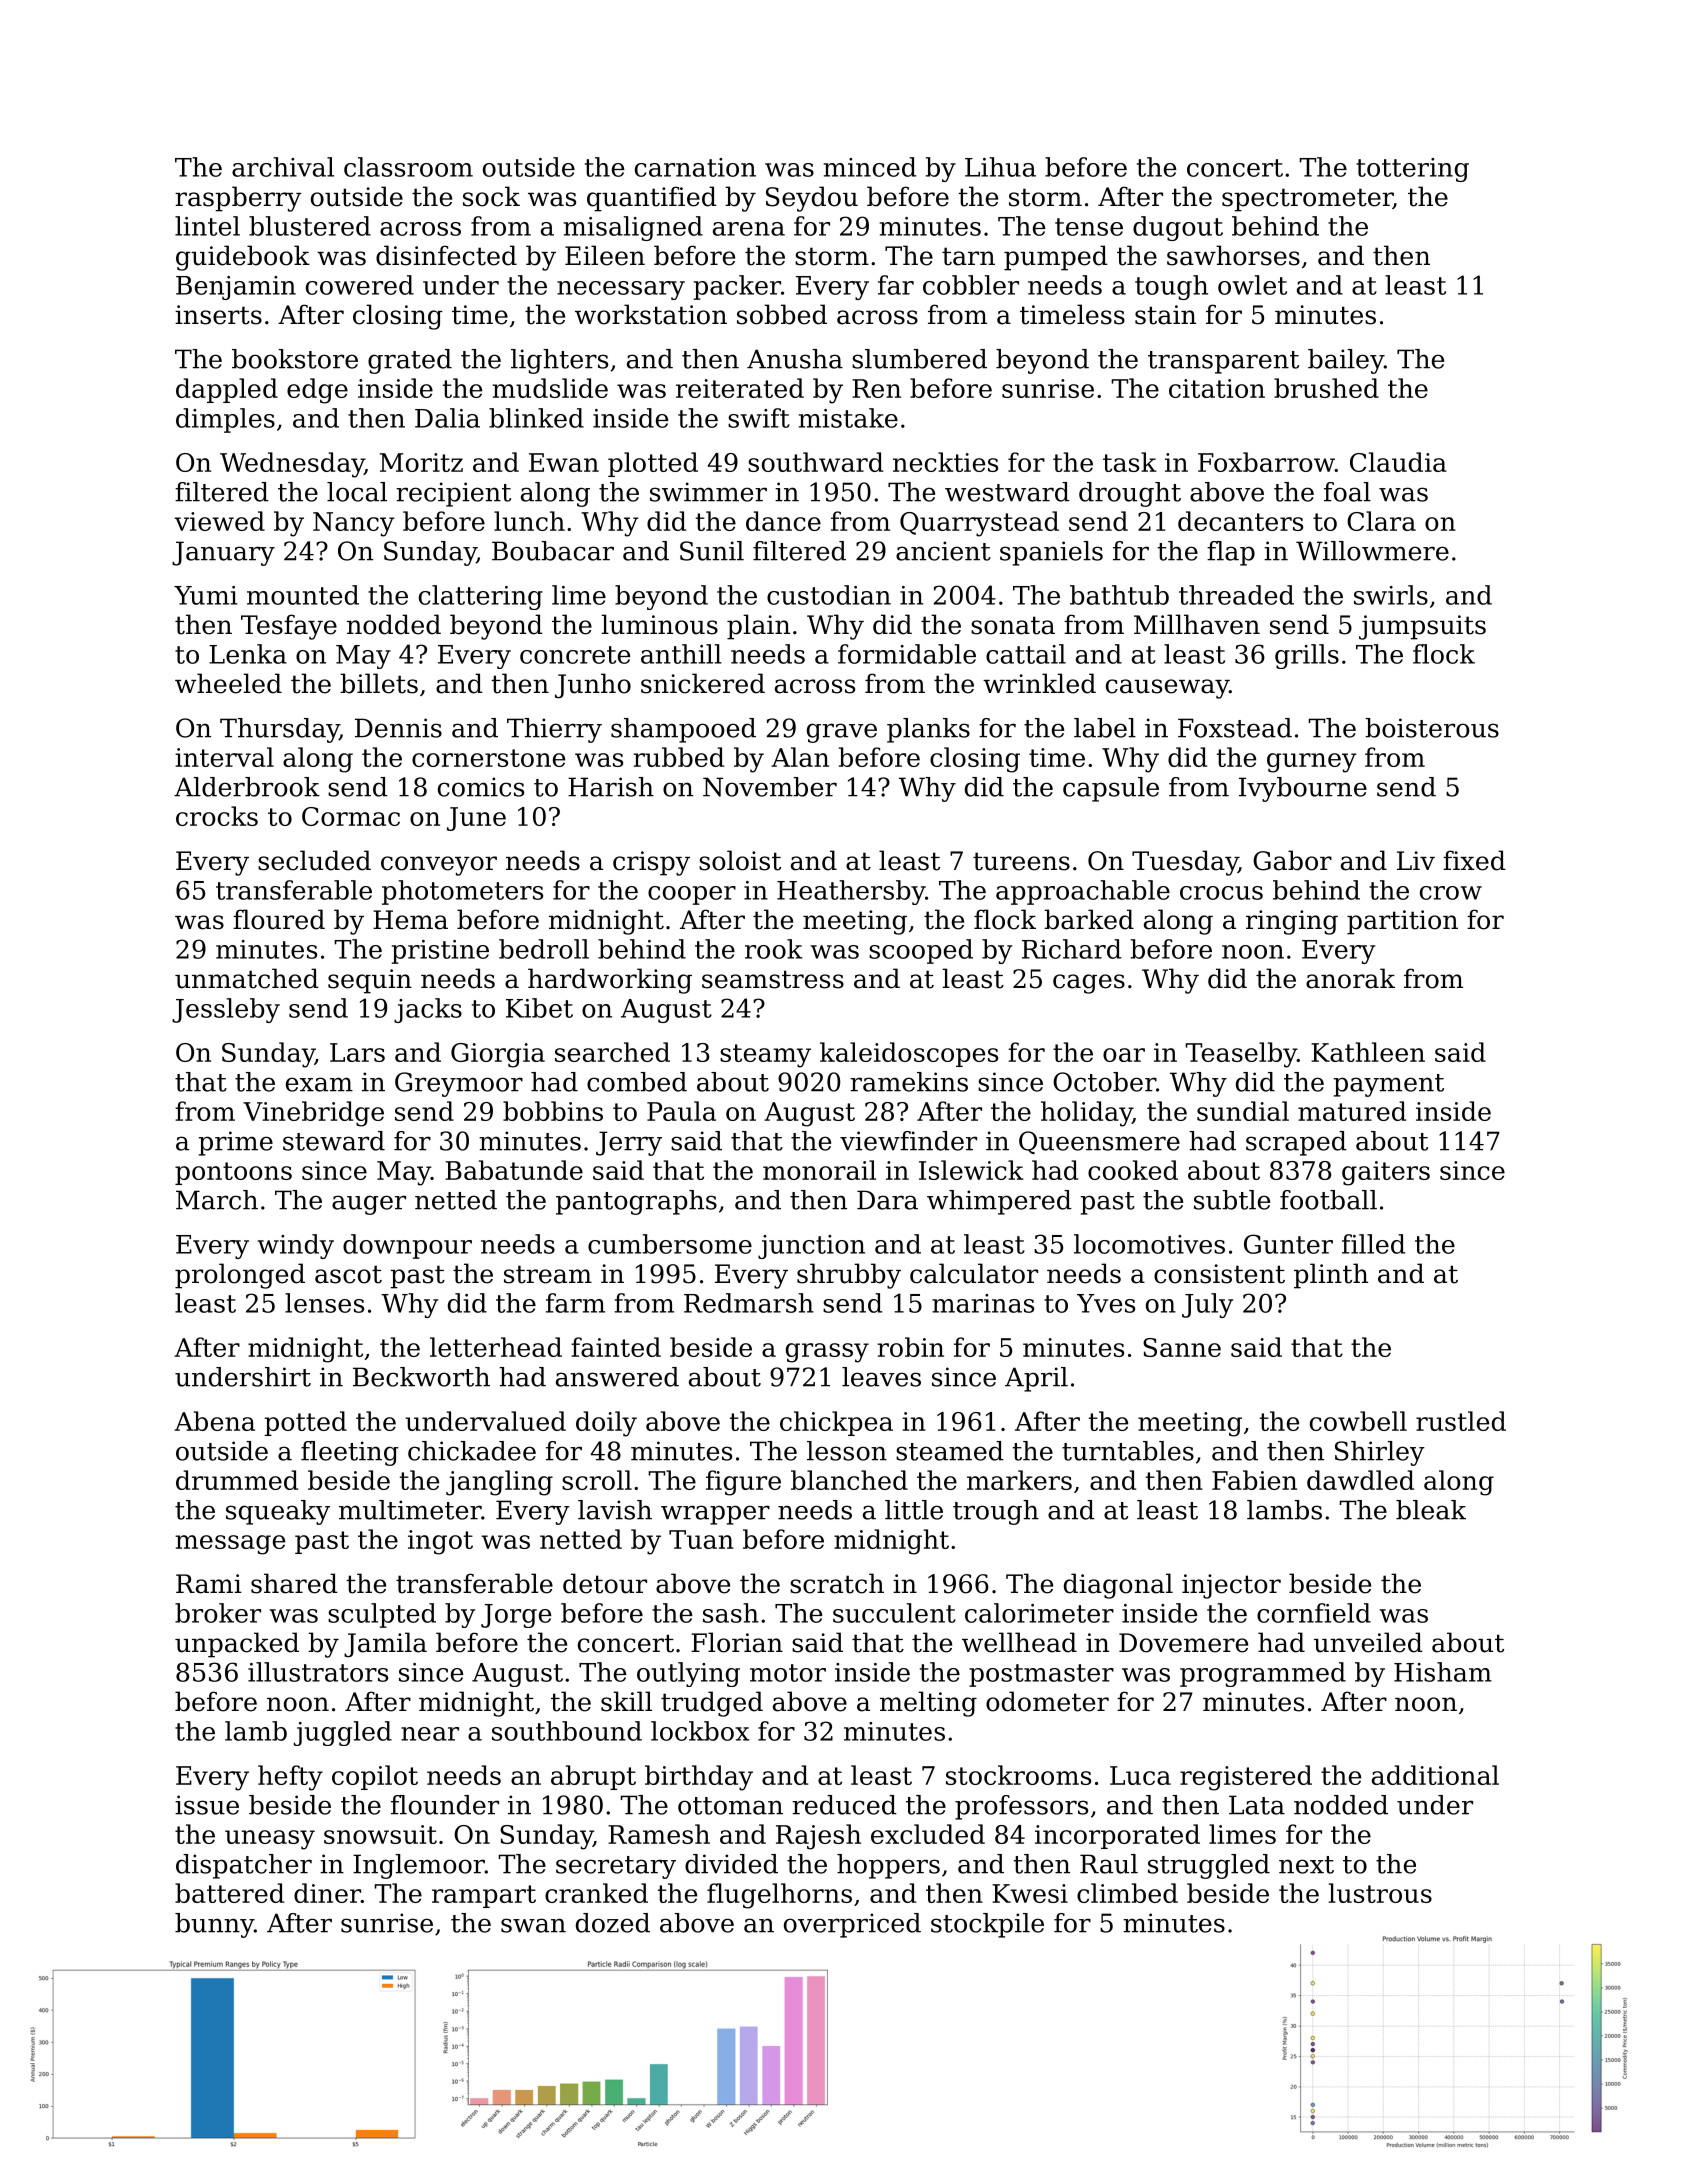 The width and height of the document is (1683, 2178). I want to click on melting, so click(928, 1704).
